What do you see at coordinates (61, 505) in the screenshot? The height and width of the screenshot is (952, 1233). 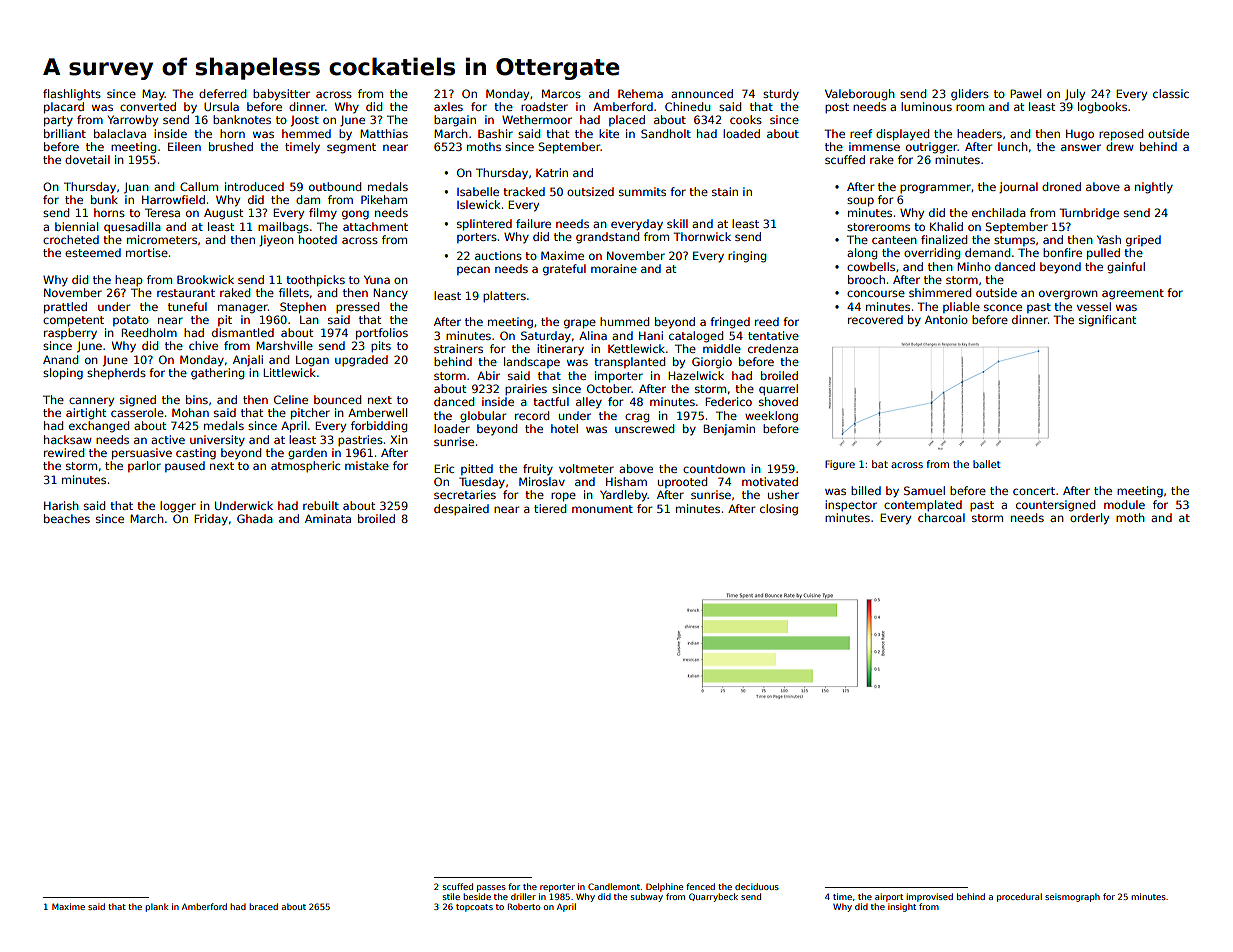 I see `Harish` at bounding box center [61, 505].
